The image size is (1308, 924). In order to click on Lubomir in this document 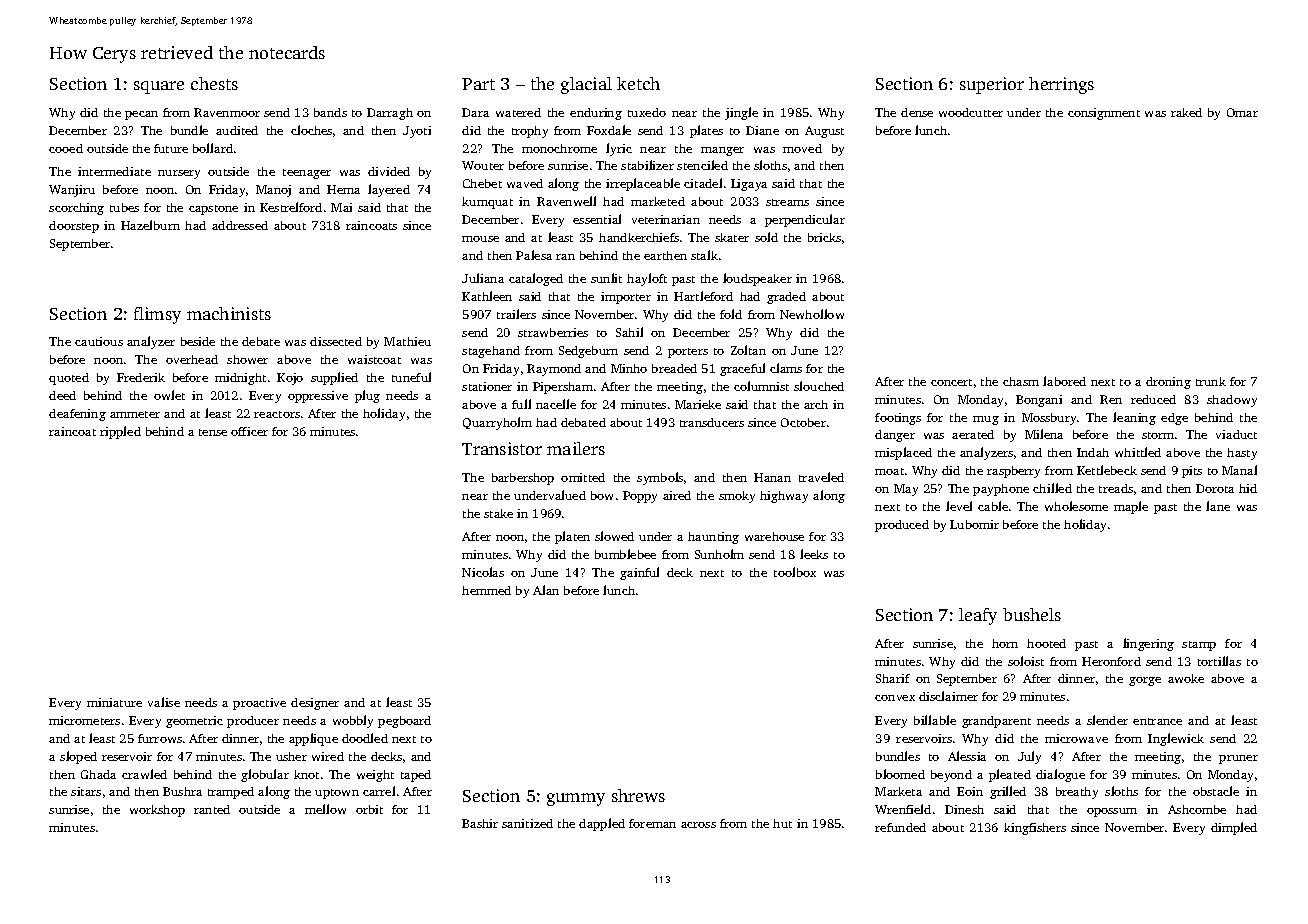, I will do `click(974, 524)`.
